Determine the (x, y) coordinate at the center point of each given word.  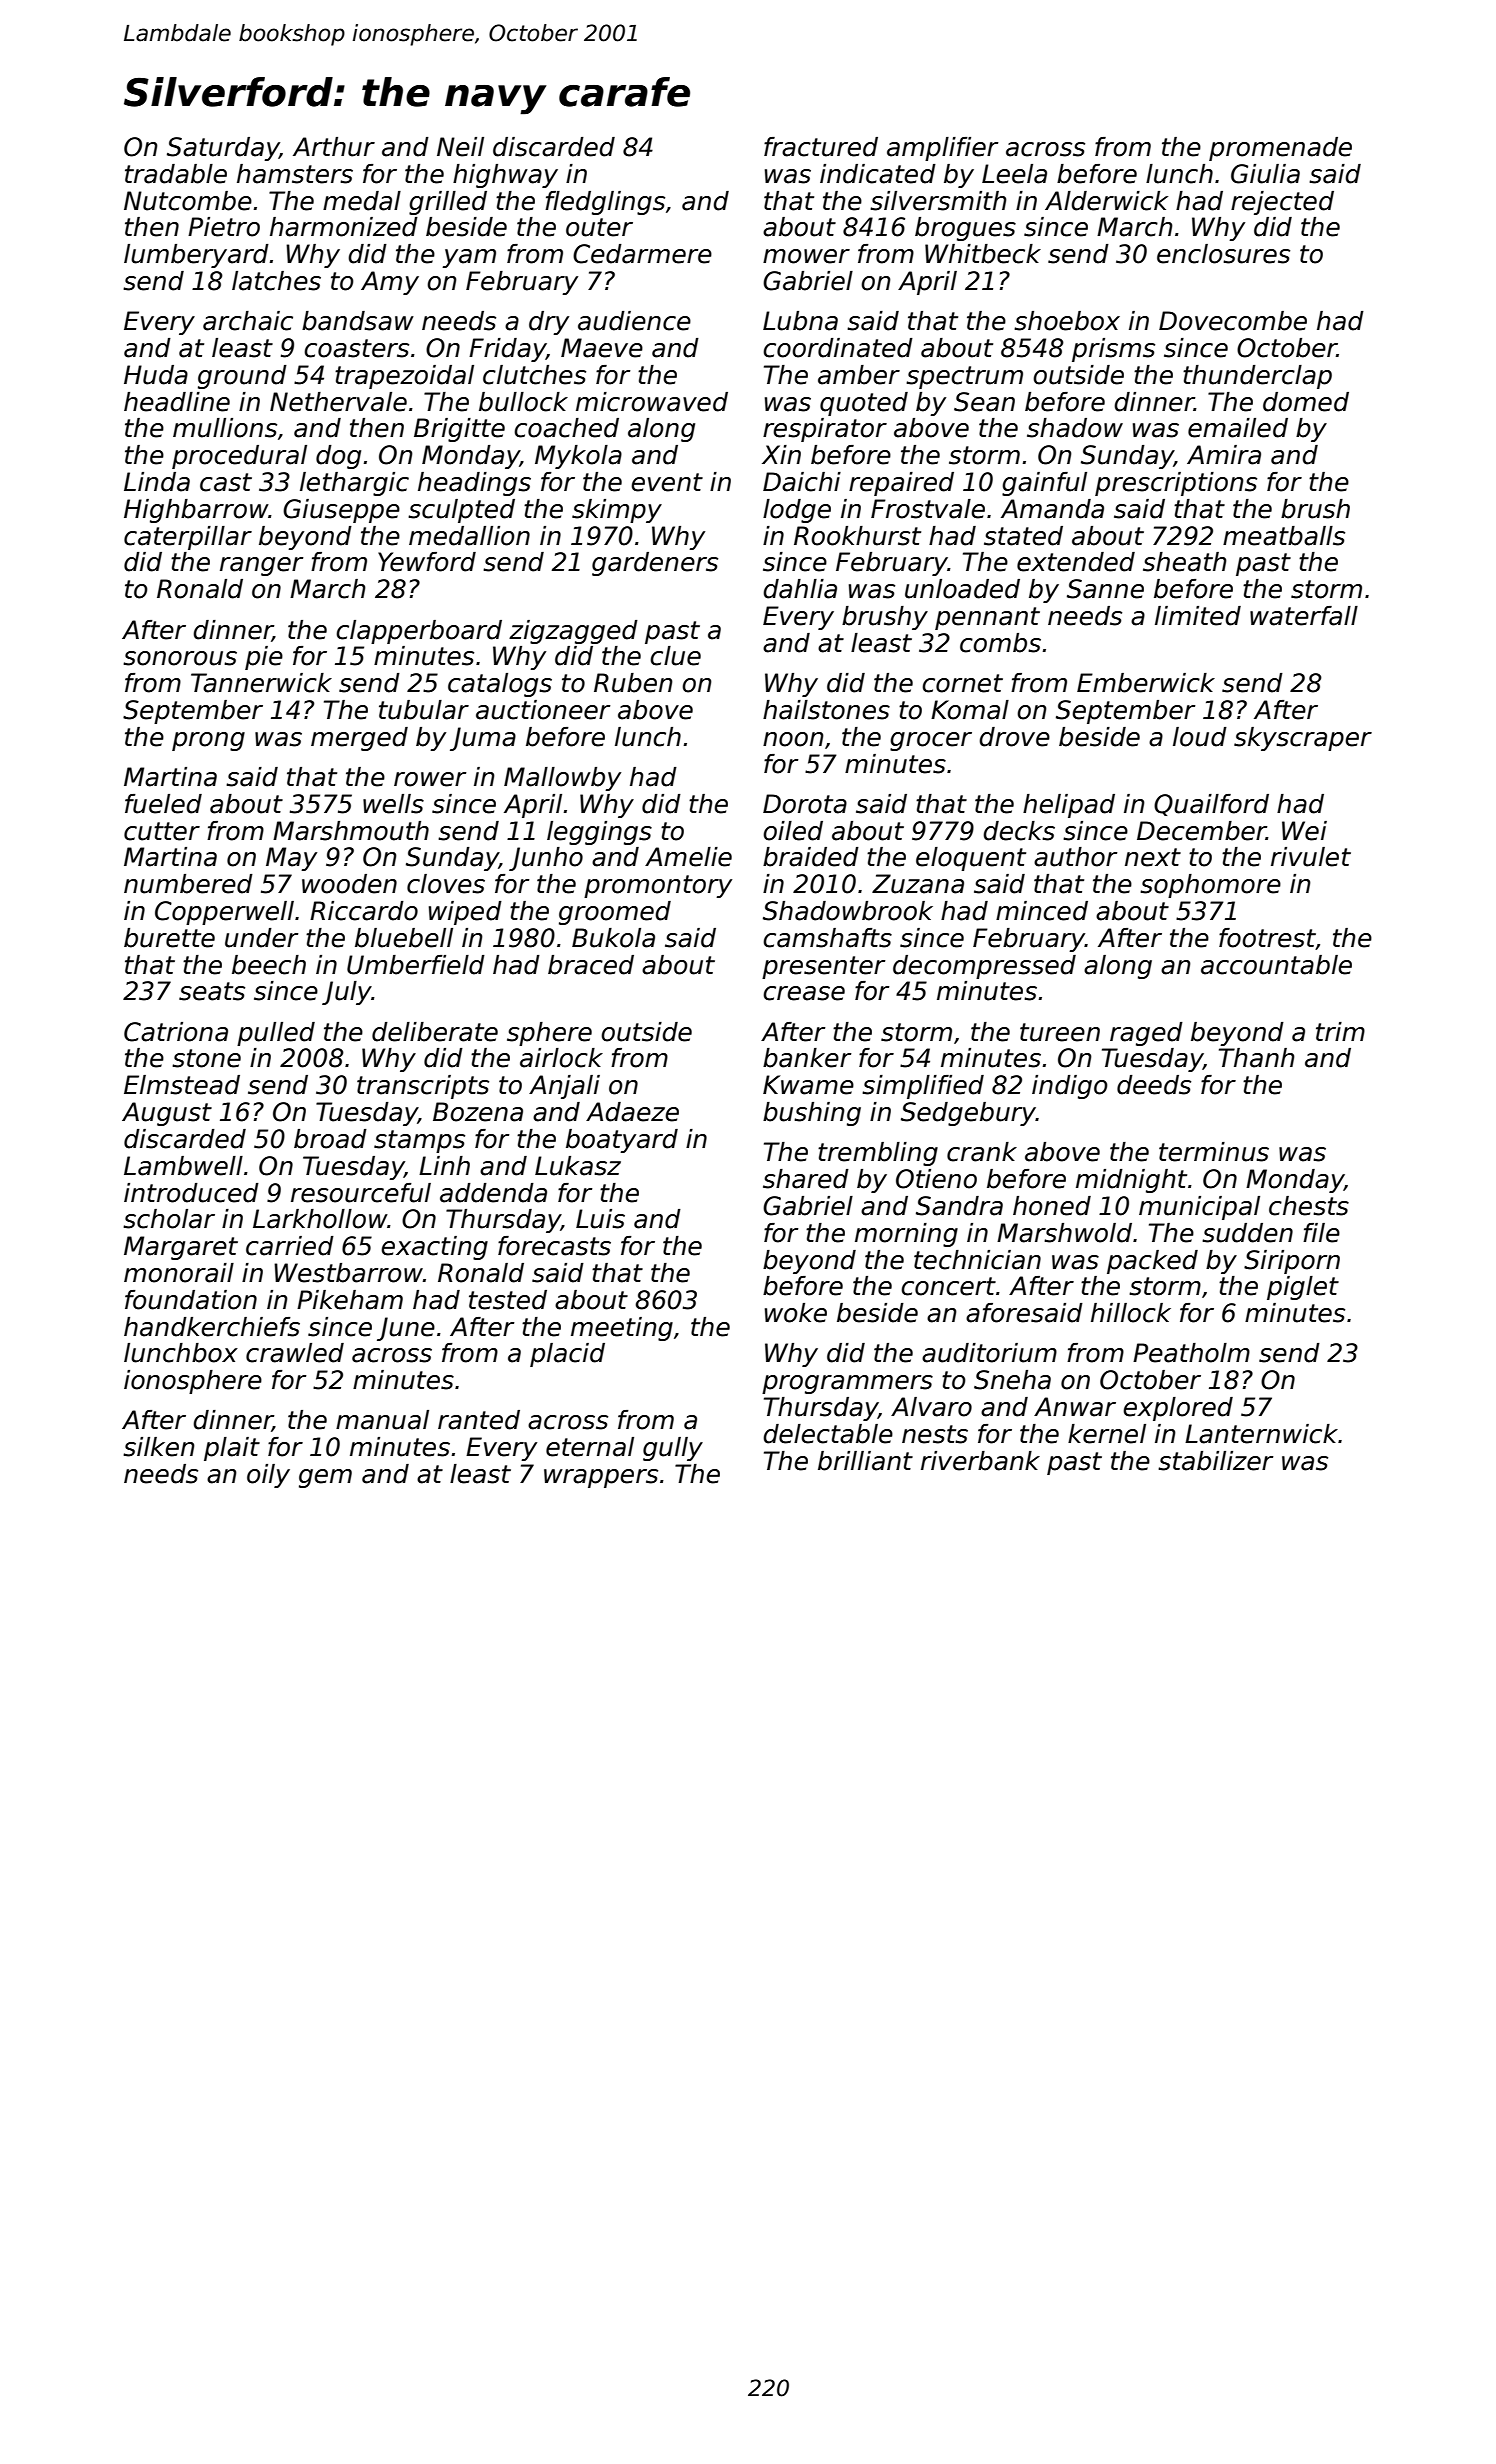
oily (268, 1476)
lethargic (354, 484)
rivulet (1311, 857)
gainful (1044, 484)
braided (811, 857)
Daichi (802, 482)
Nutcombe (188, 201)
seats (212, 991)
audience (634, 321)
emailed (1238, 428)
